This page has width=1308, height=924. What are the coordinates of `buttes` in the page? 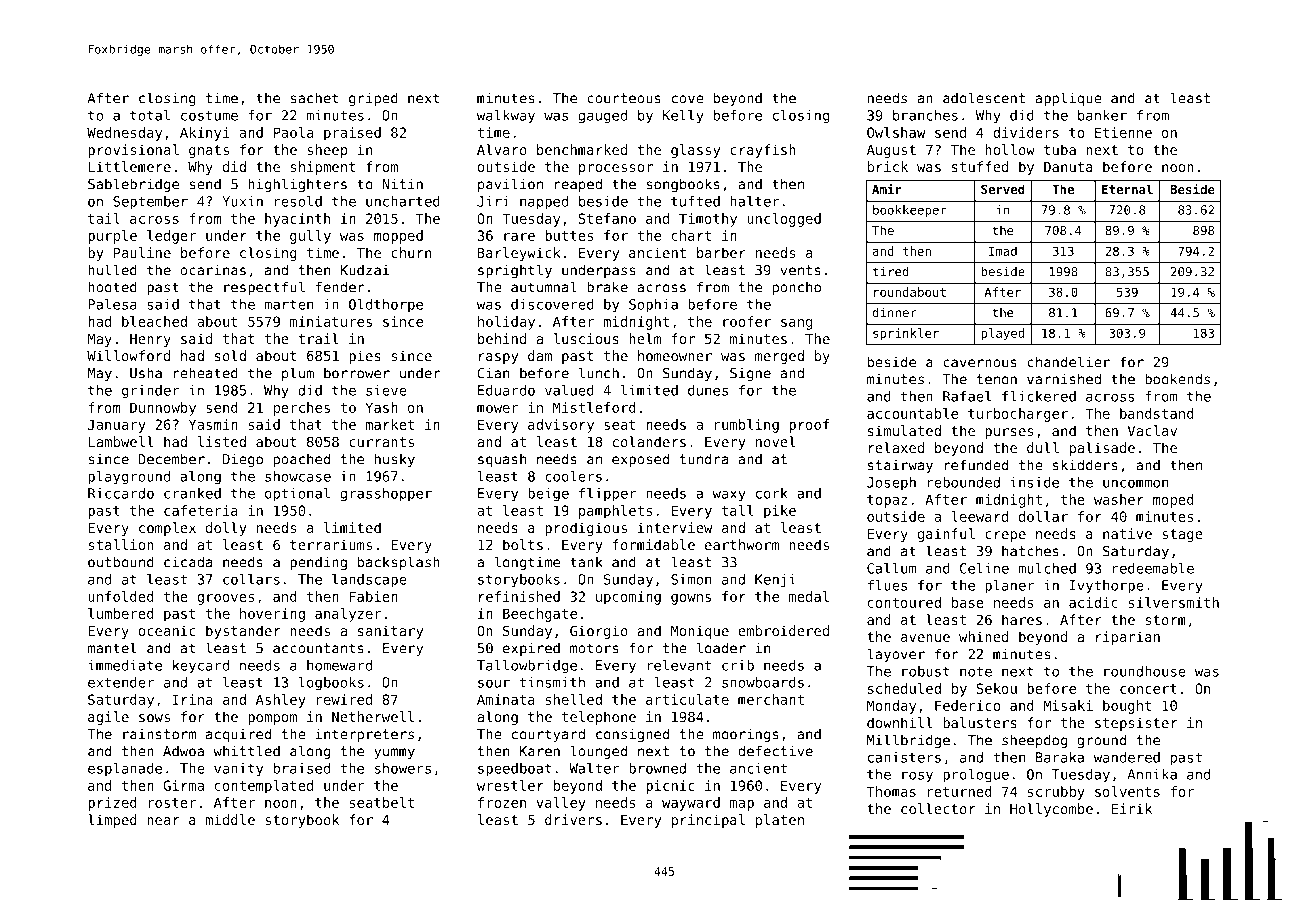 It's located at (569, 235).
